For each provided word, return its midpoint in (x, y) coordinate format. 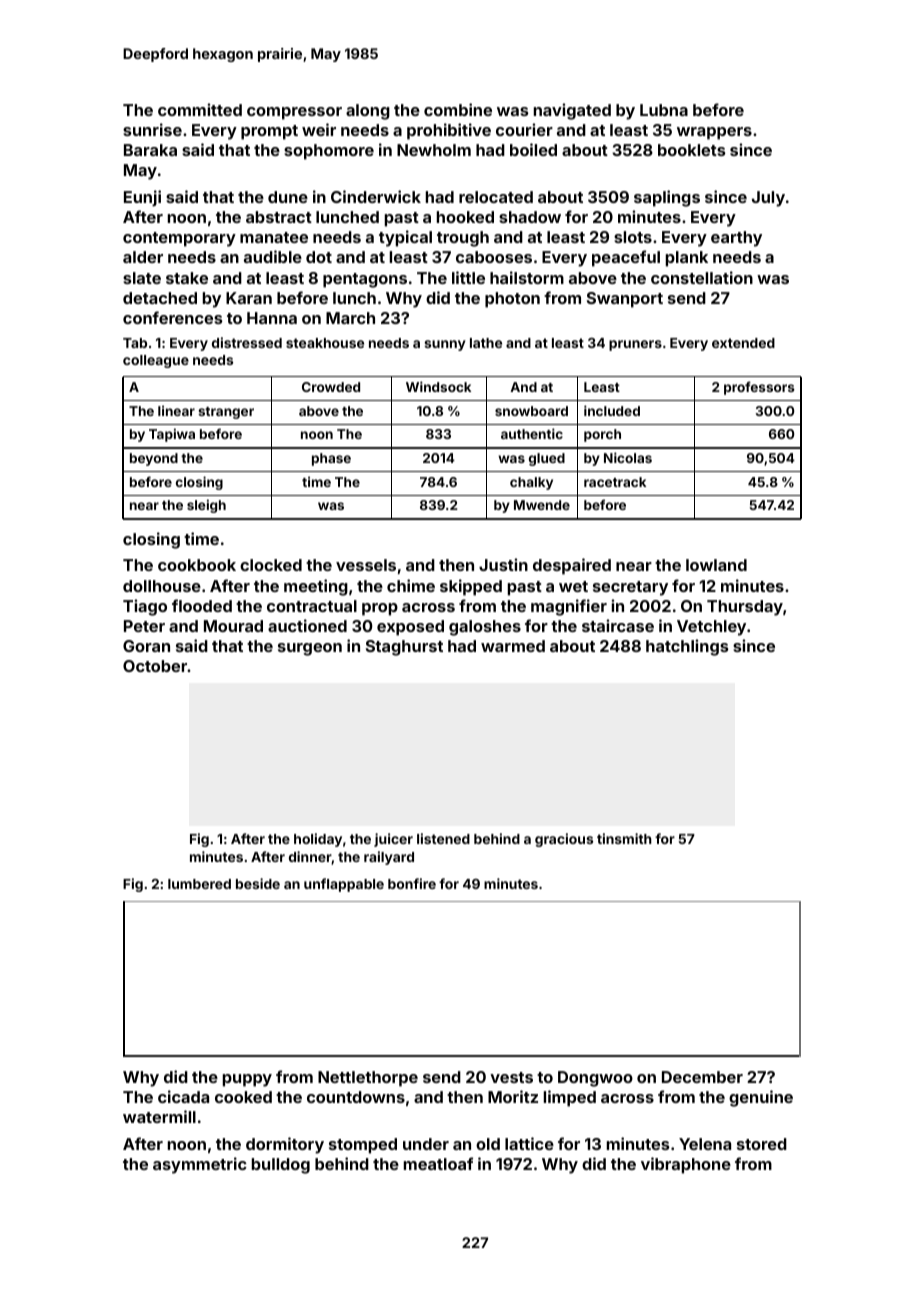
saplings (667, 198)
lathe (486, 343)
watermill (159, 1116)
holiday (318, 840)
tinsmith (624, 838)
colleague (156, 361)
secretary (630, 588)
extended (743, 343)
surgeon (310, 649)
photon (512, 300)
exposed (410, 628)
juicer (393, 840)
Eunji (142, 198)
